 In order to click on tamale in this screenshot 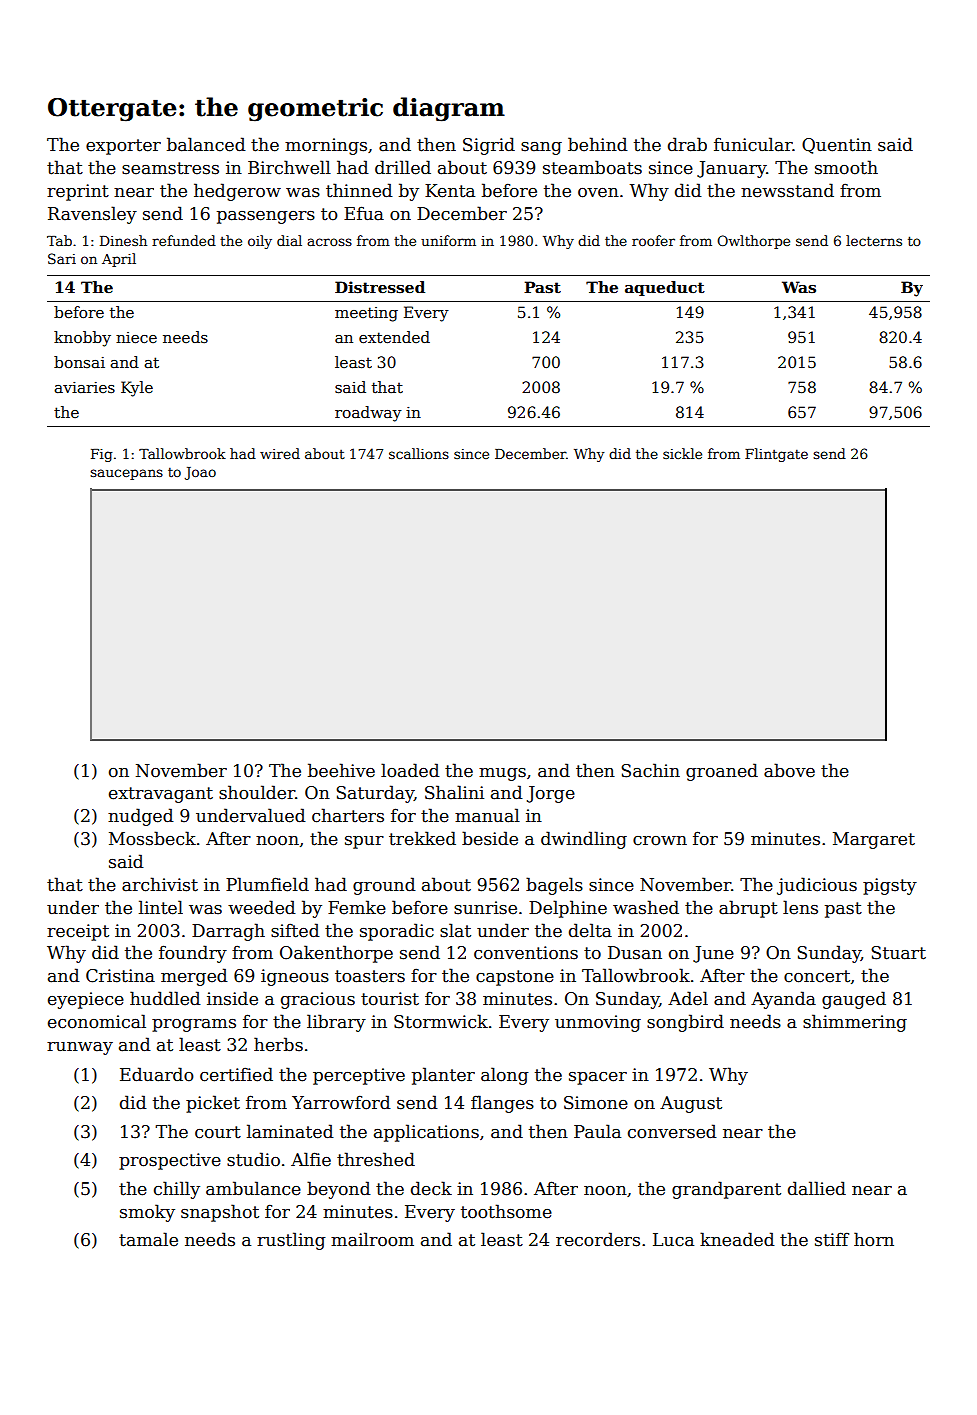, I will do `click(148, 1239)`.
